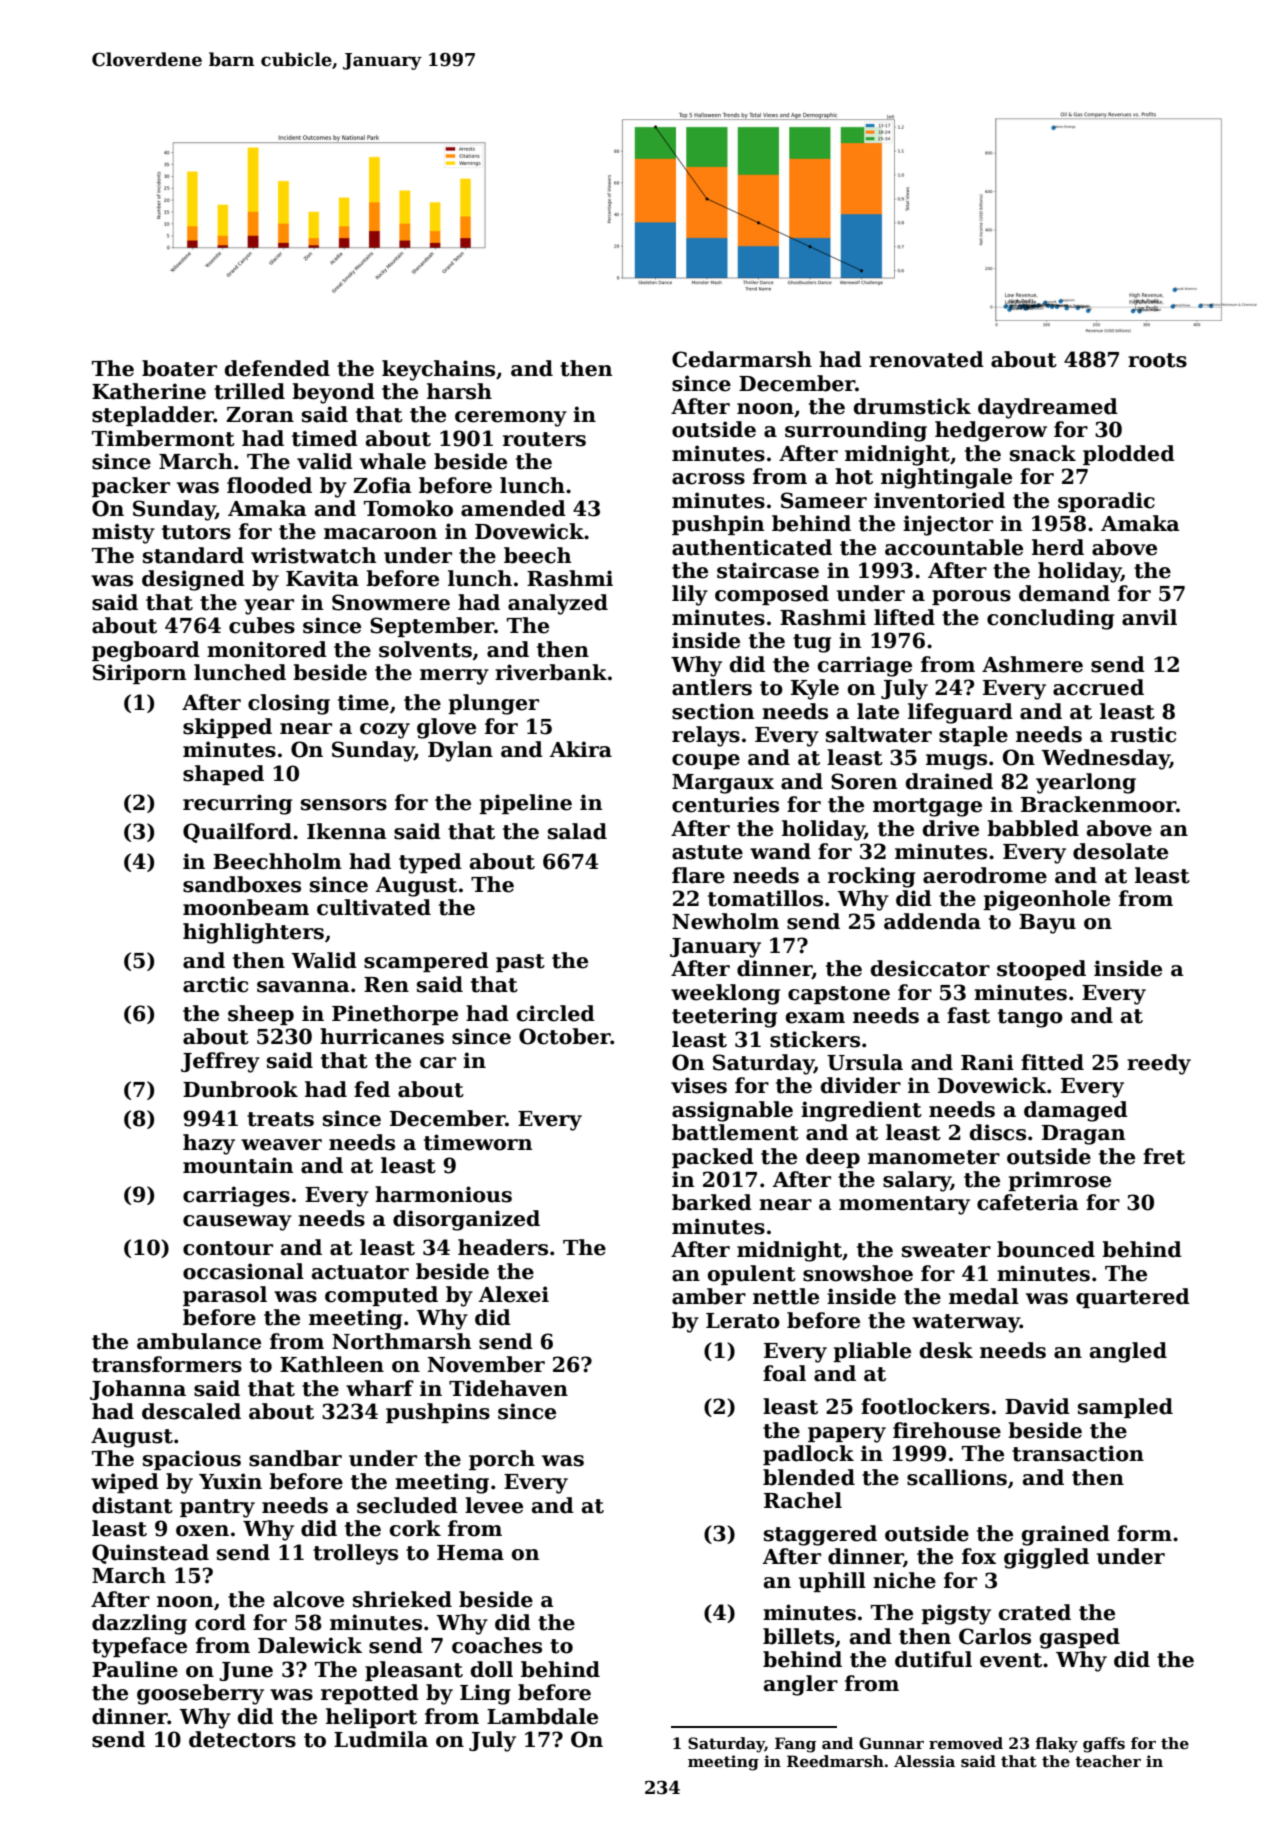 This page has width=1288, height=1821. Describe the element at coordinates (382, 485) in the page. I see `Zofia` at that location.
